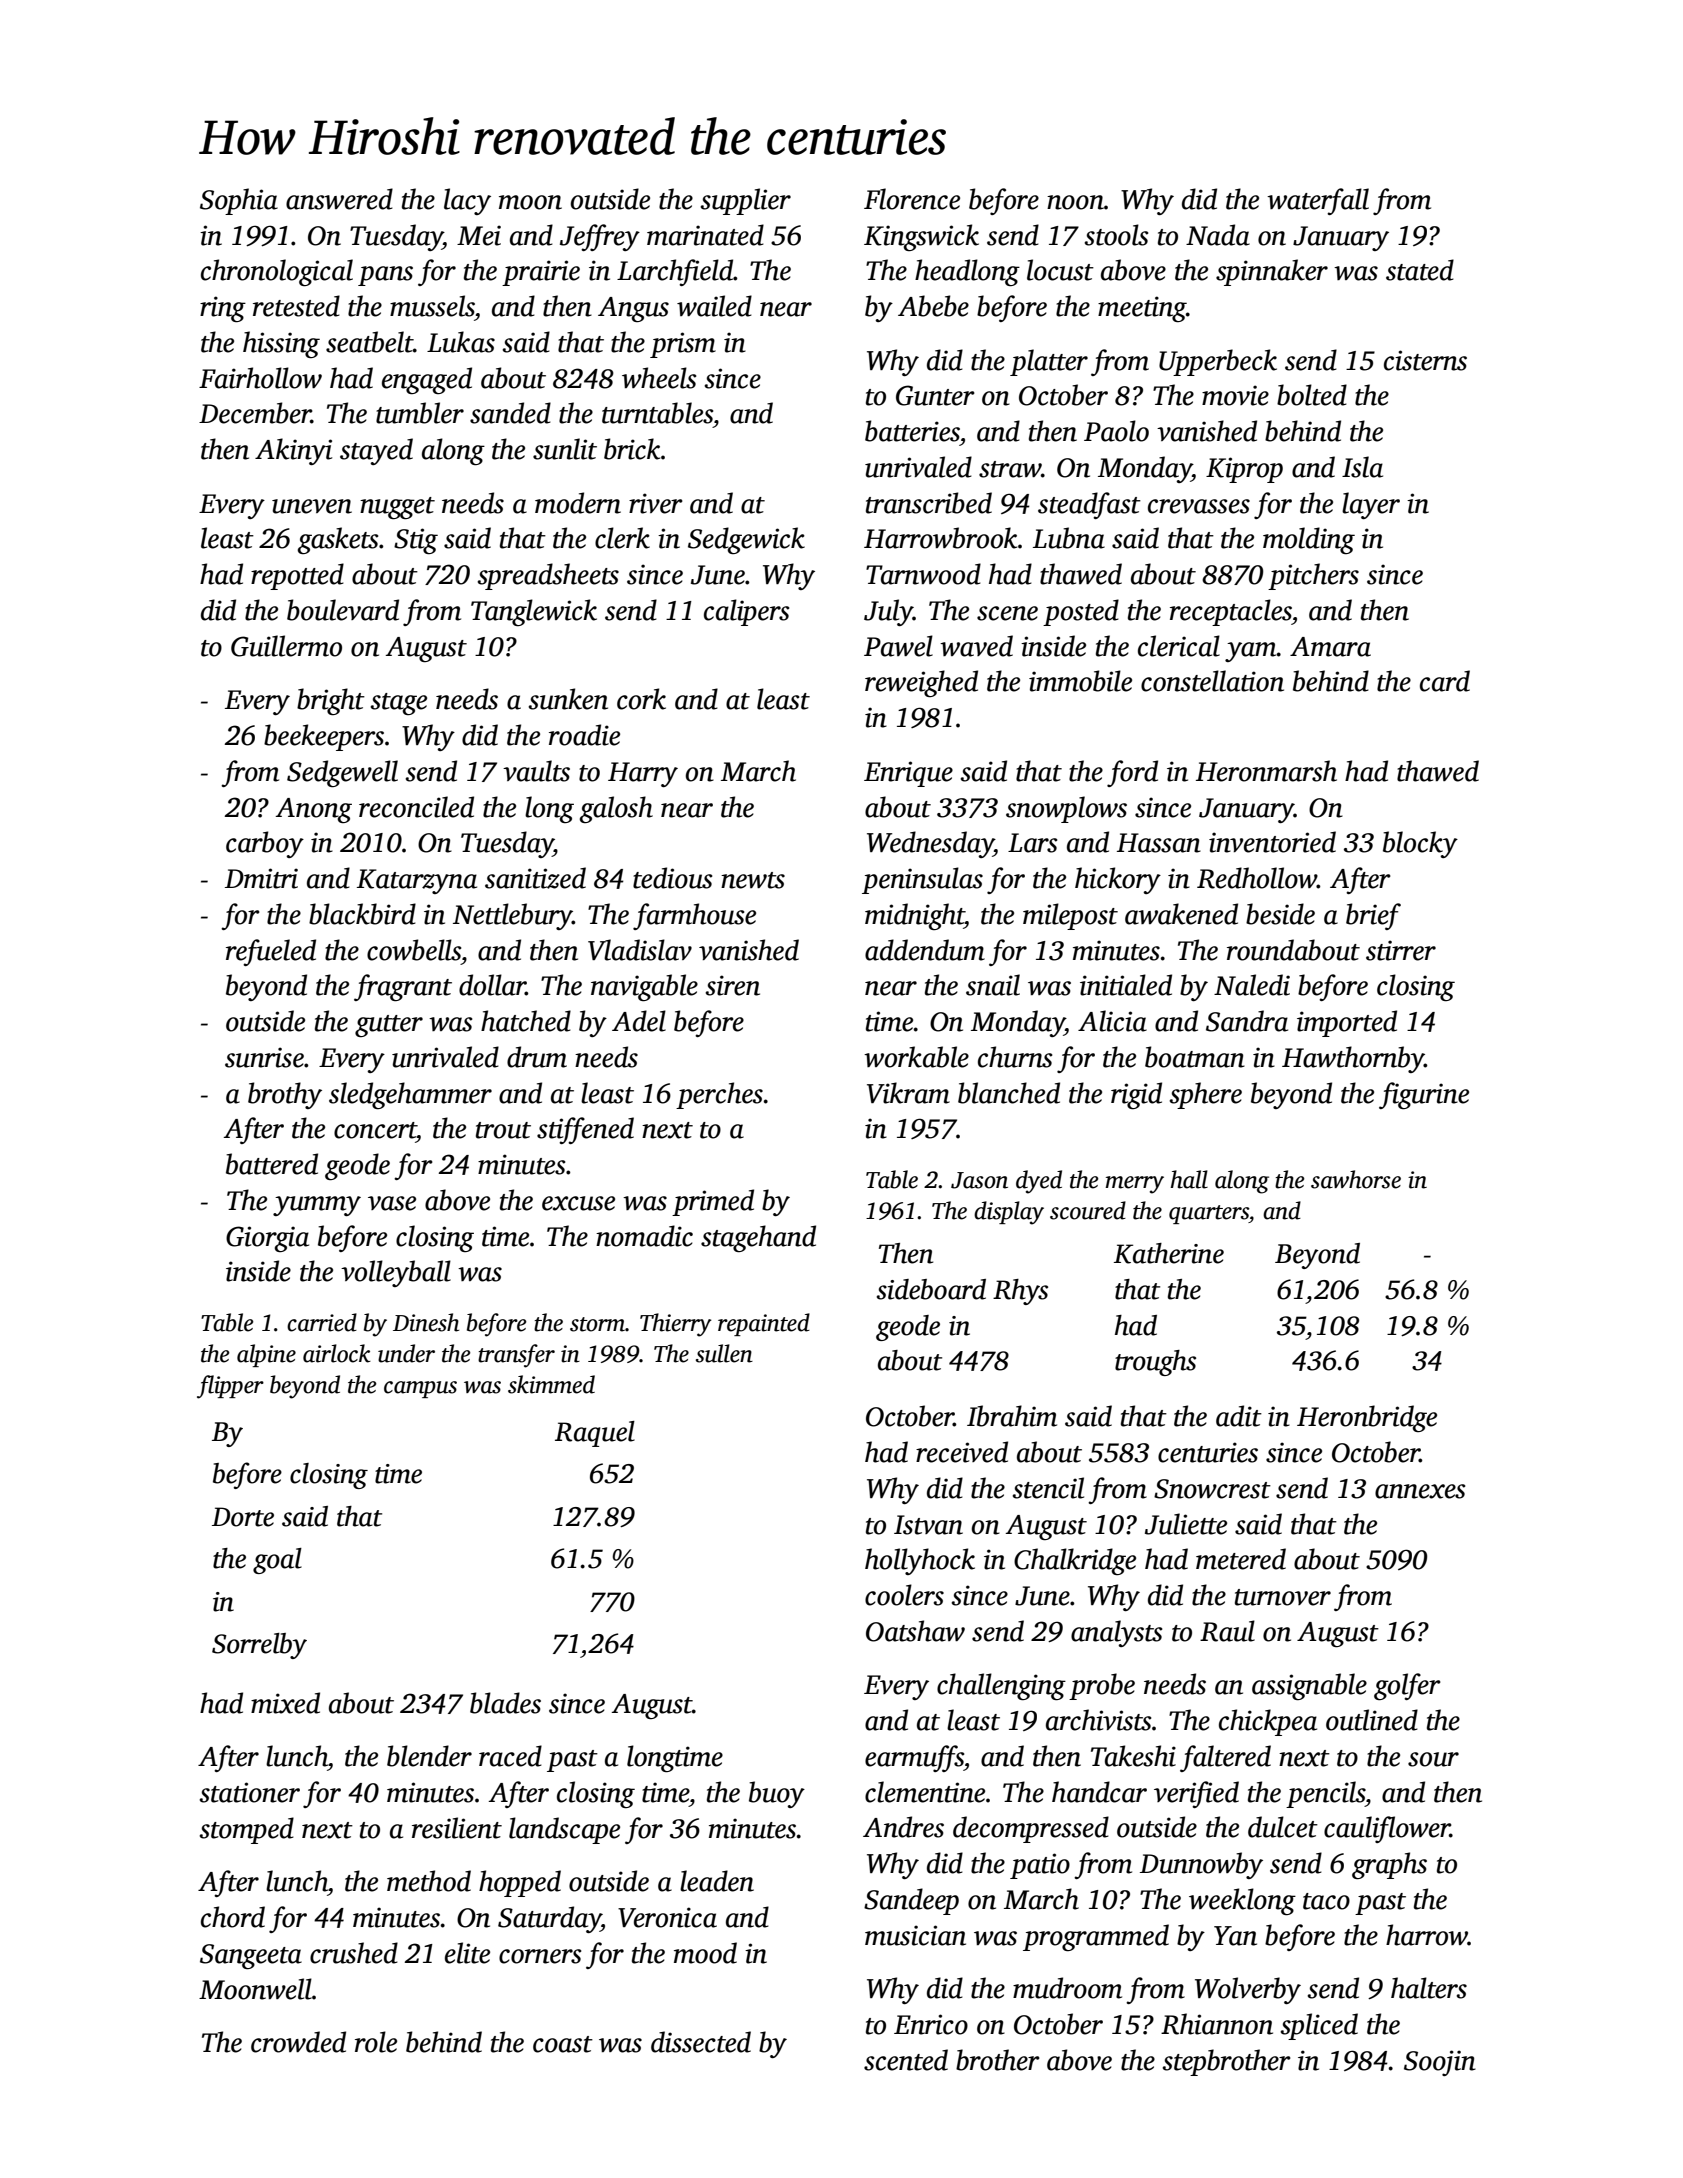  I want to click on sunrise, so click(264, 1057).
